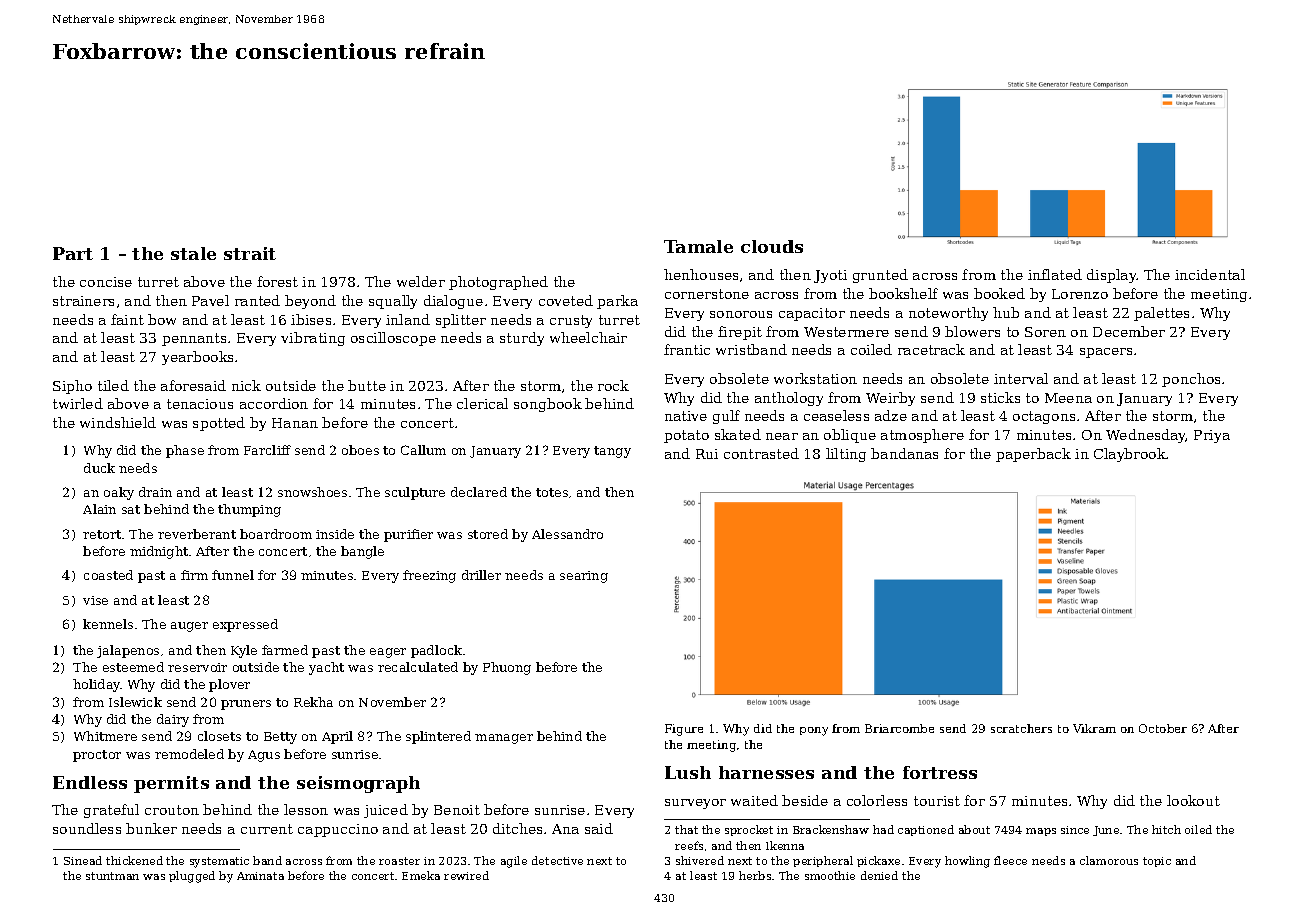 Image resolution: width=1308 pixels, height=924 pixels. Describe the element at coordinates (128, 651) in the screenshot. I see `jalapenos` at that location.
